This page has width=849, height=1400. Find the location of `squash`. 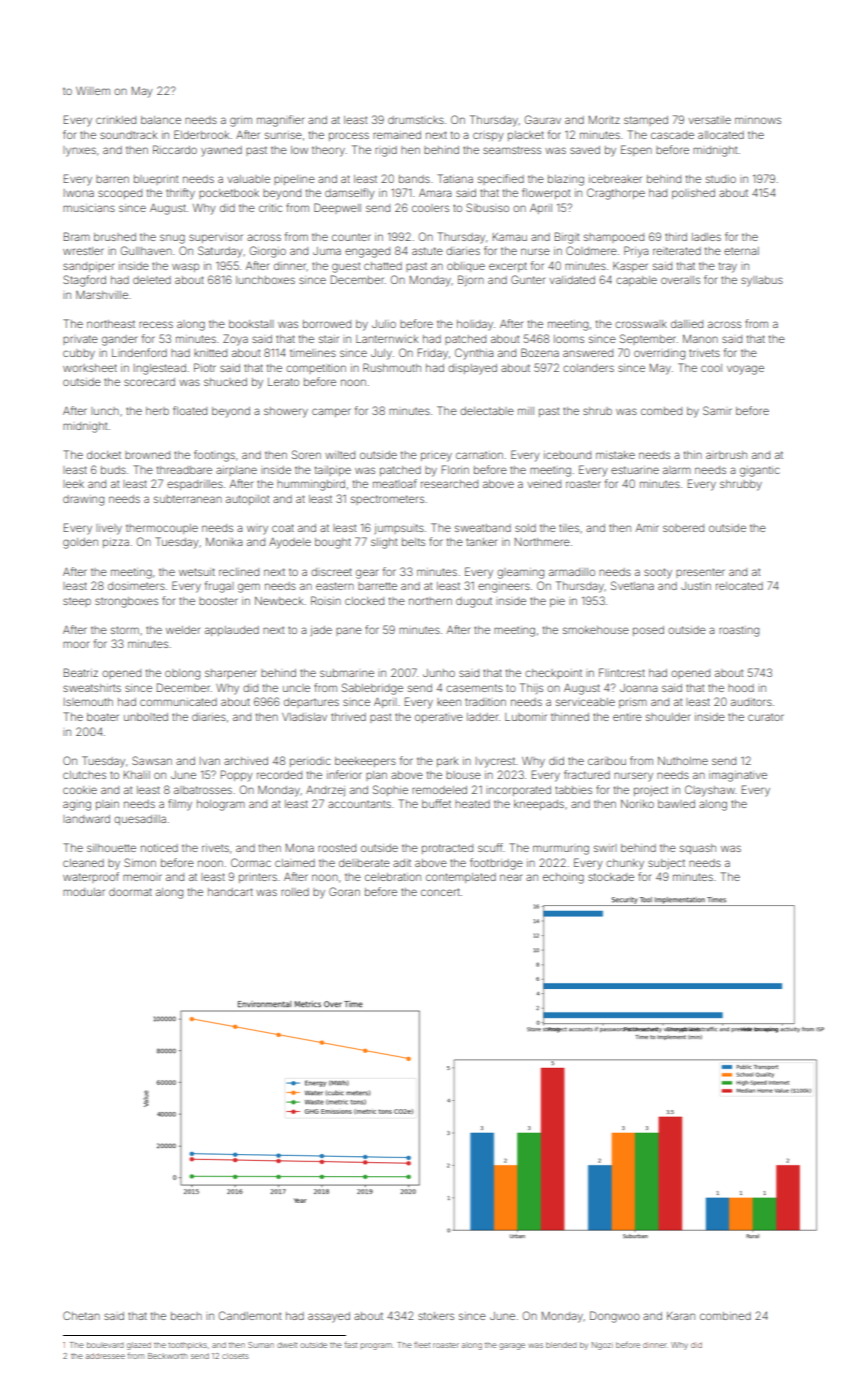

squash is located at coordinates (698, 849).
